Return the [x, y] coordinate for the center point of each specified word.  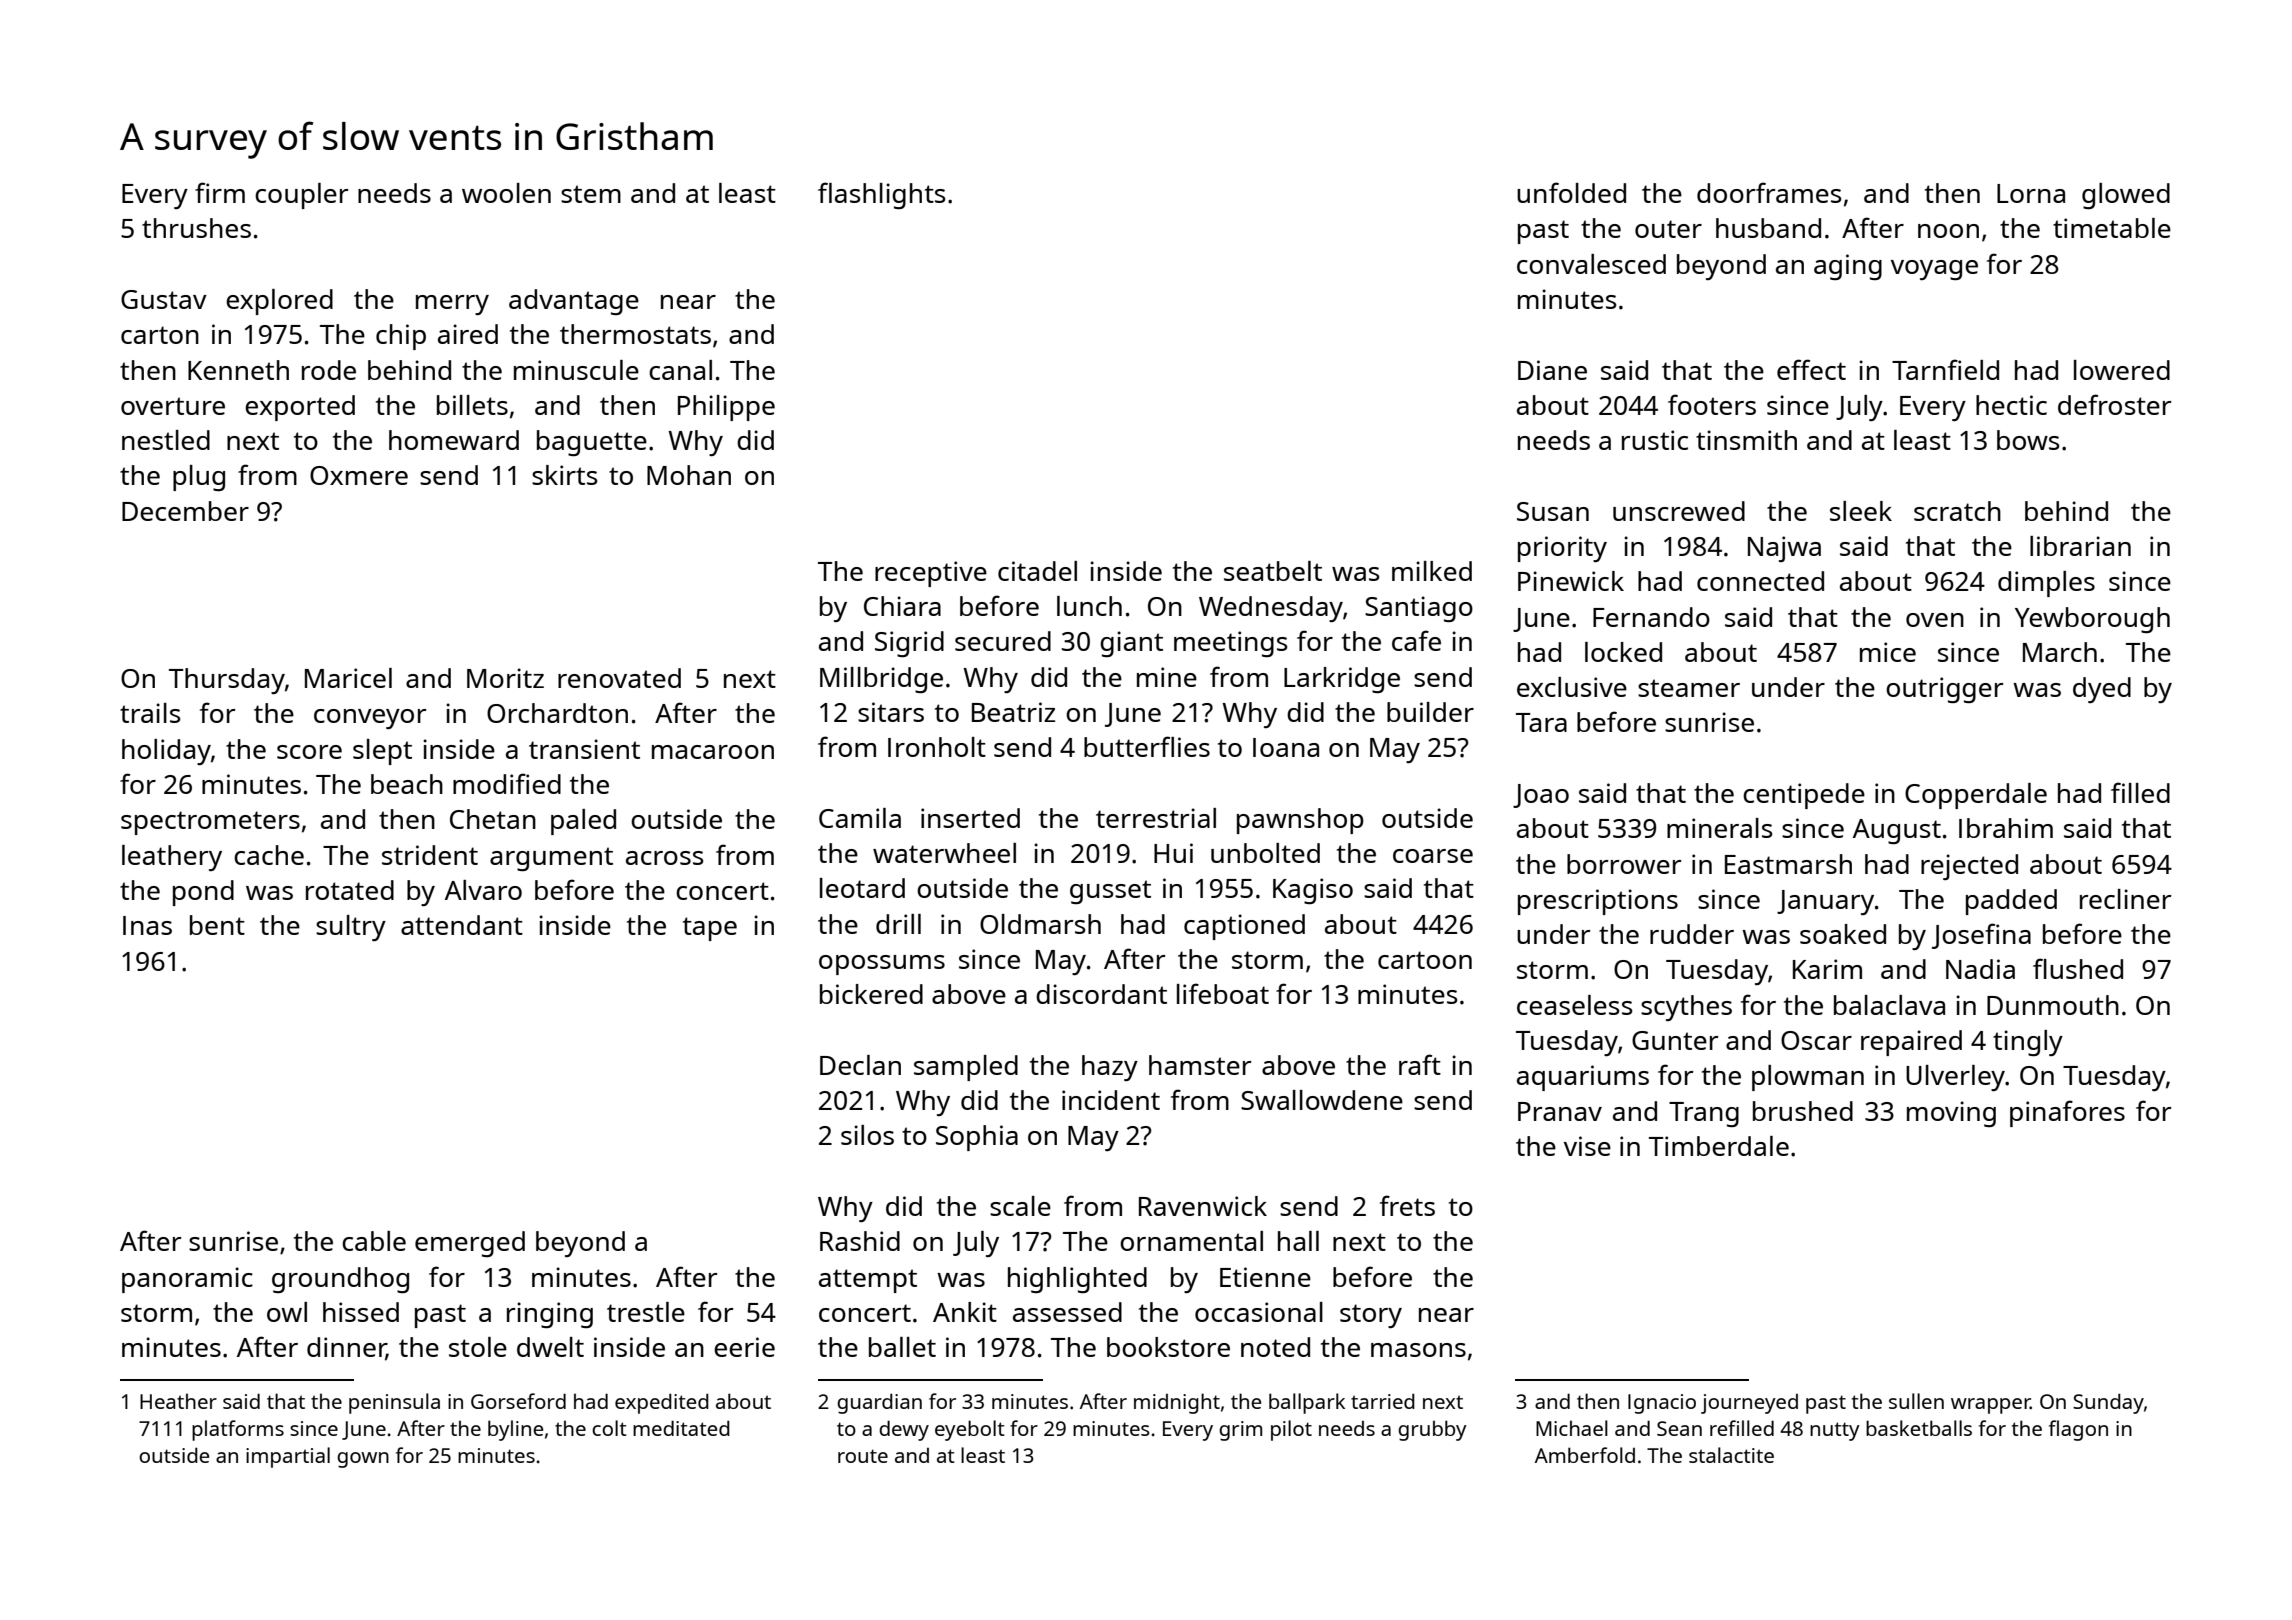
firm [220, 192]
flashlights [881, 195]
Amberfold [1585, 1455]
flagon [2078, 1430]
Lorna [2031, 193]
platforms [238, 1430]
